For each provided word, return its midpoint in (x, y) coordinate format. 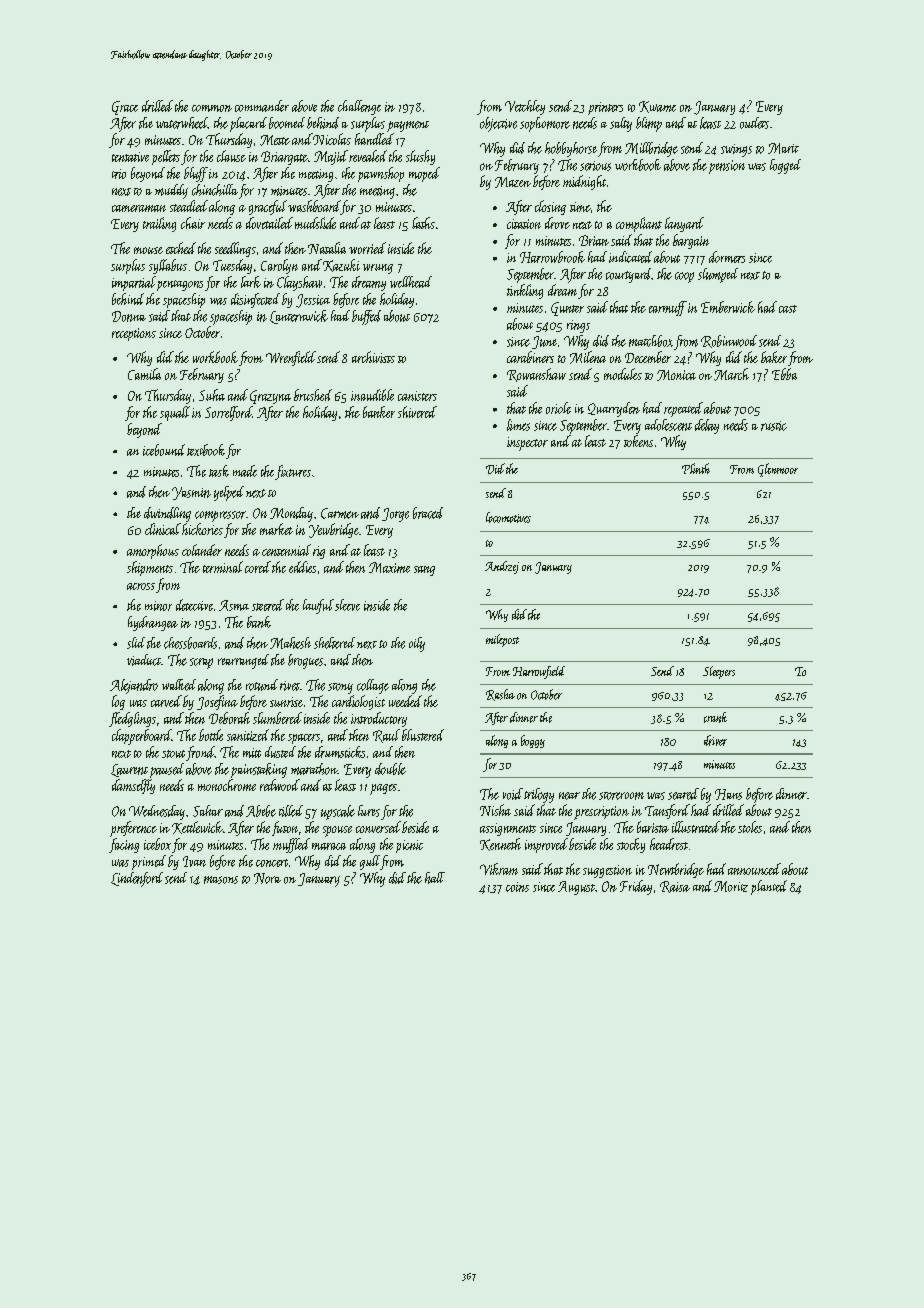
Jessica (313, 301)
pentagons (180, 285)
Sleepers (719, 672)
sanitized (248, 735)
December (648, 357)
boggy (533, 741)
